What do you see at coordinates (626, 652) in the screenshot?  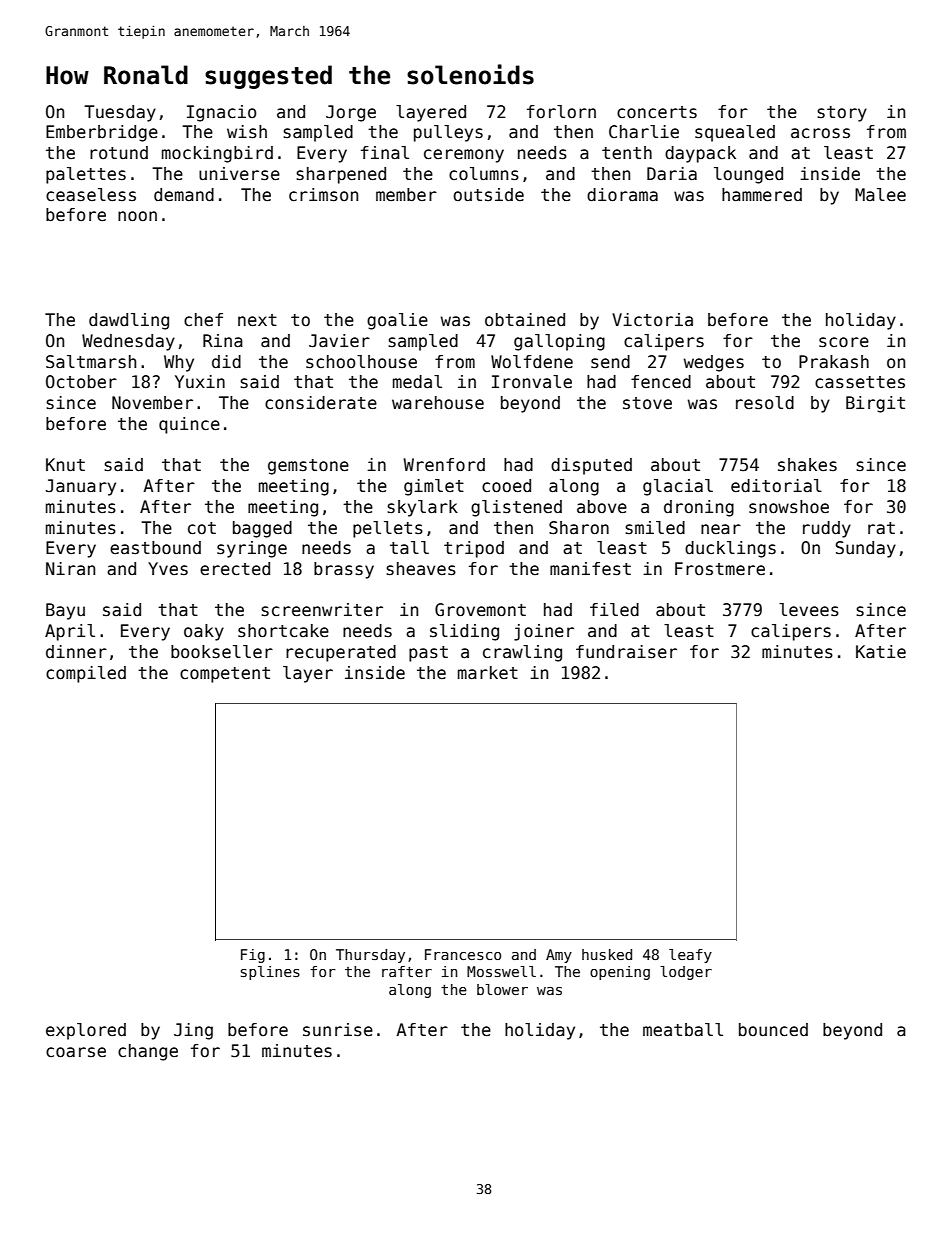 I see `fundraiser` at bounding box center [626, 652].
